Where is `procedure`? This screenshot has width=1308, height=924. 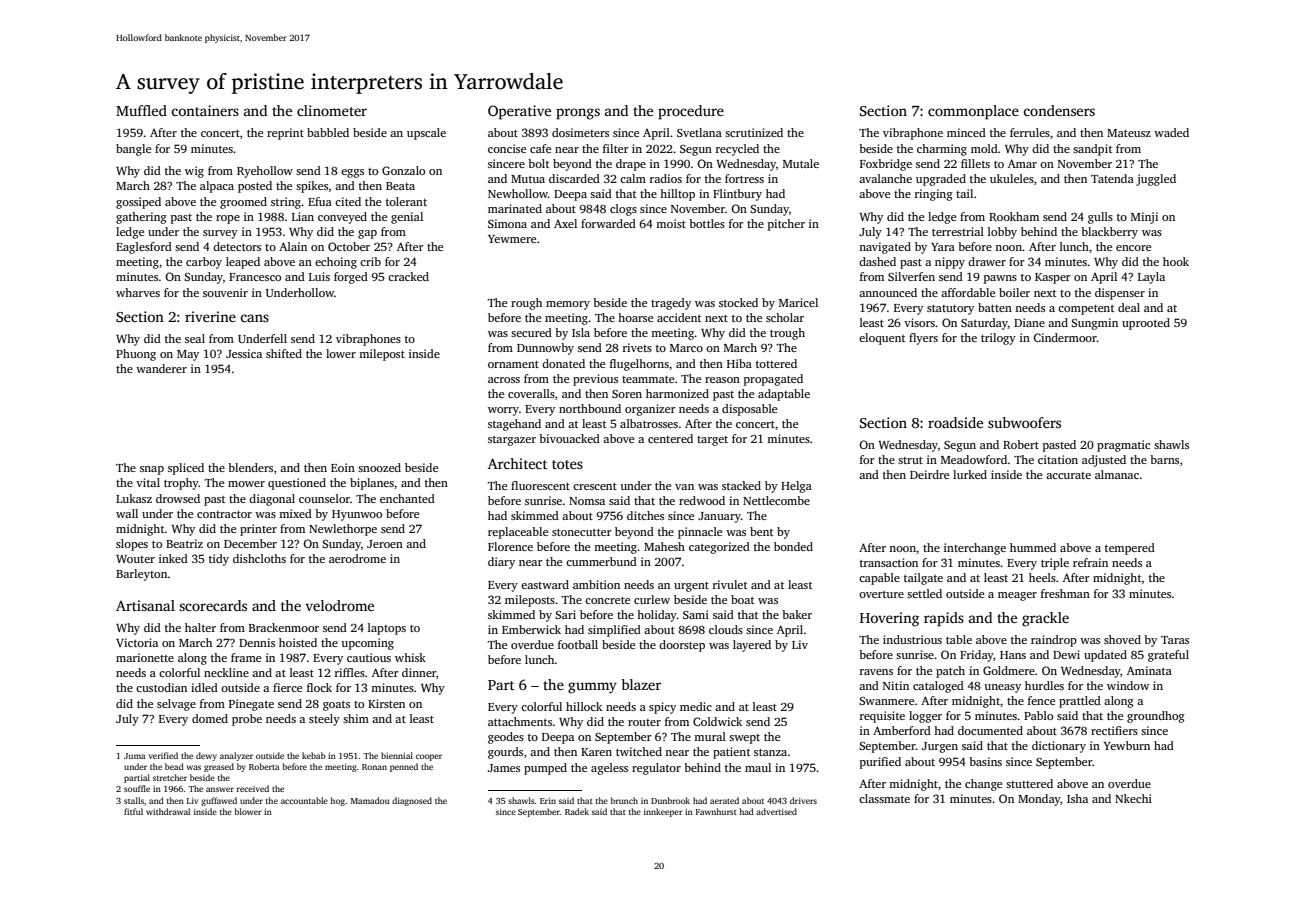
procedure is located at coordinates (691, 112).
